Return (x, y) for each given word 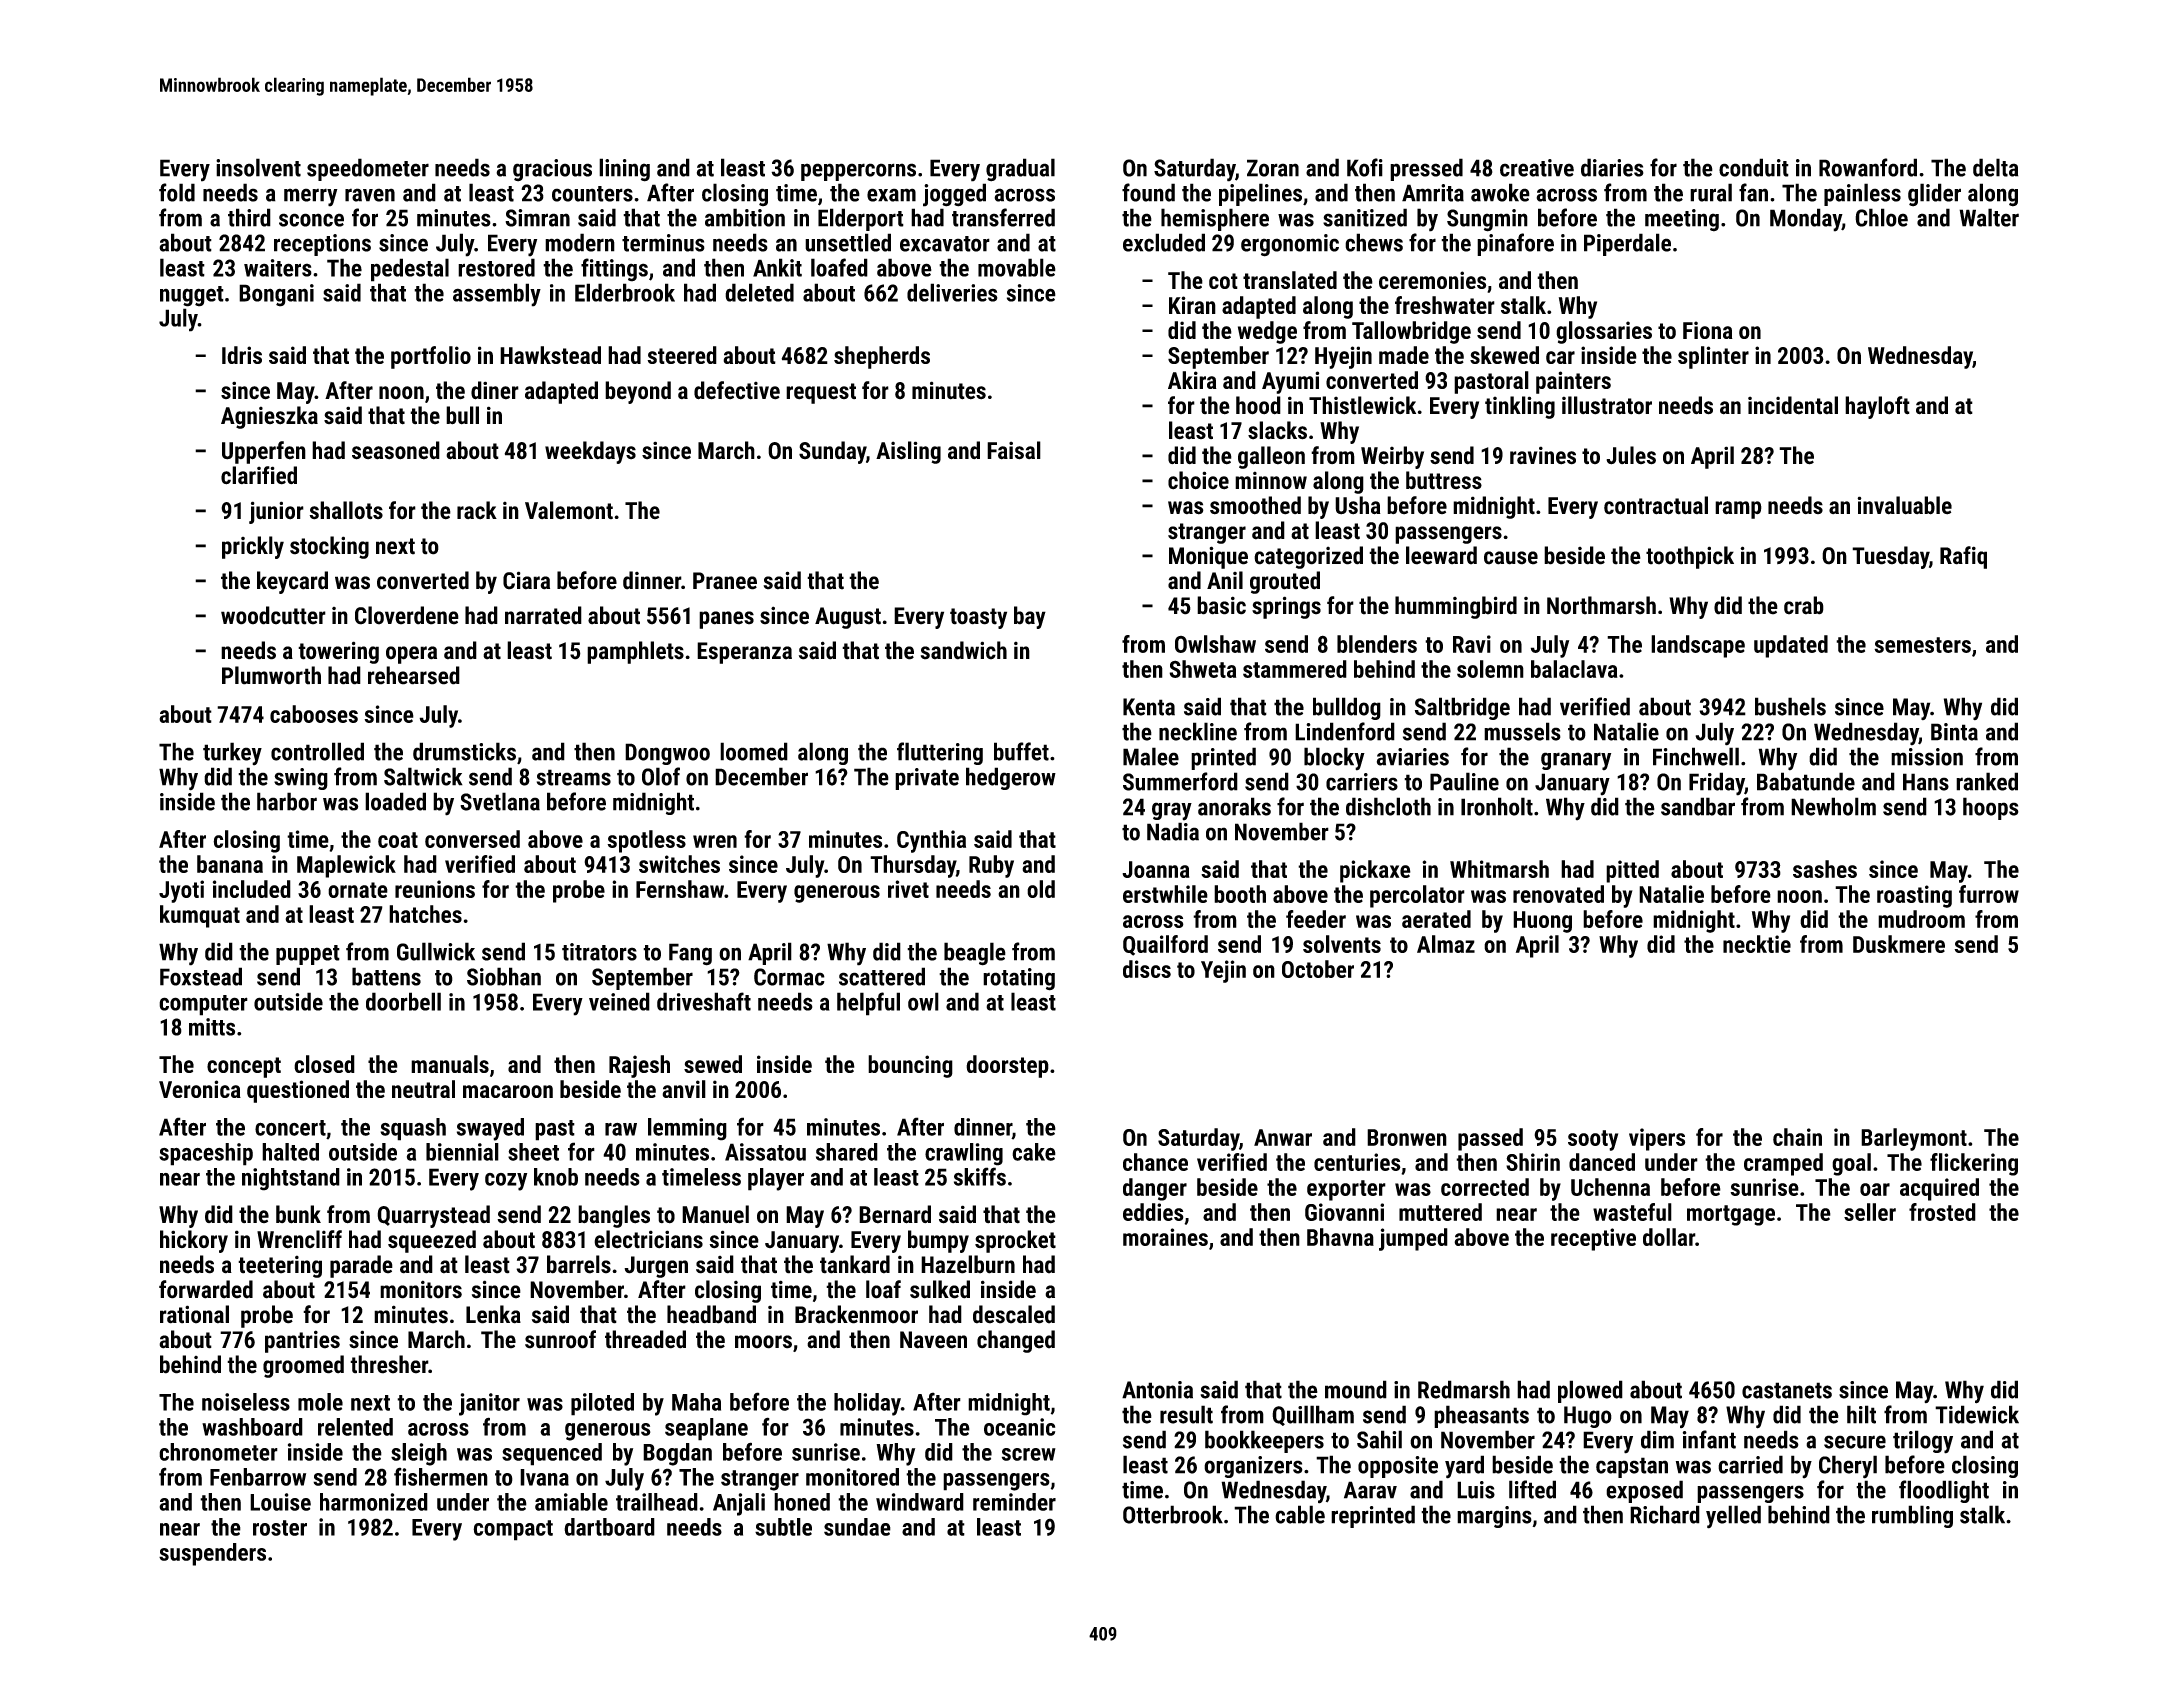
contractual (1656, 505)
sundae (857, 1527)
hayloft (1877, 407)
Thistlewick (1362, 405)
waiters (278, 268)
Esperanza (744, 653)
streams (574, 777)
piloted (602, 1404)
